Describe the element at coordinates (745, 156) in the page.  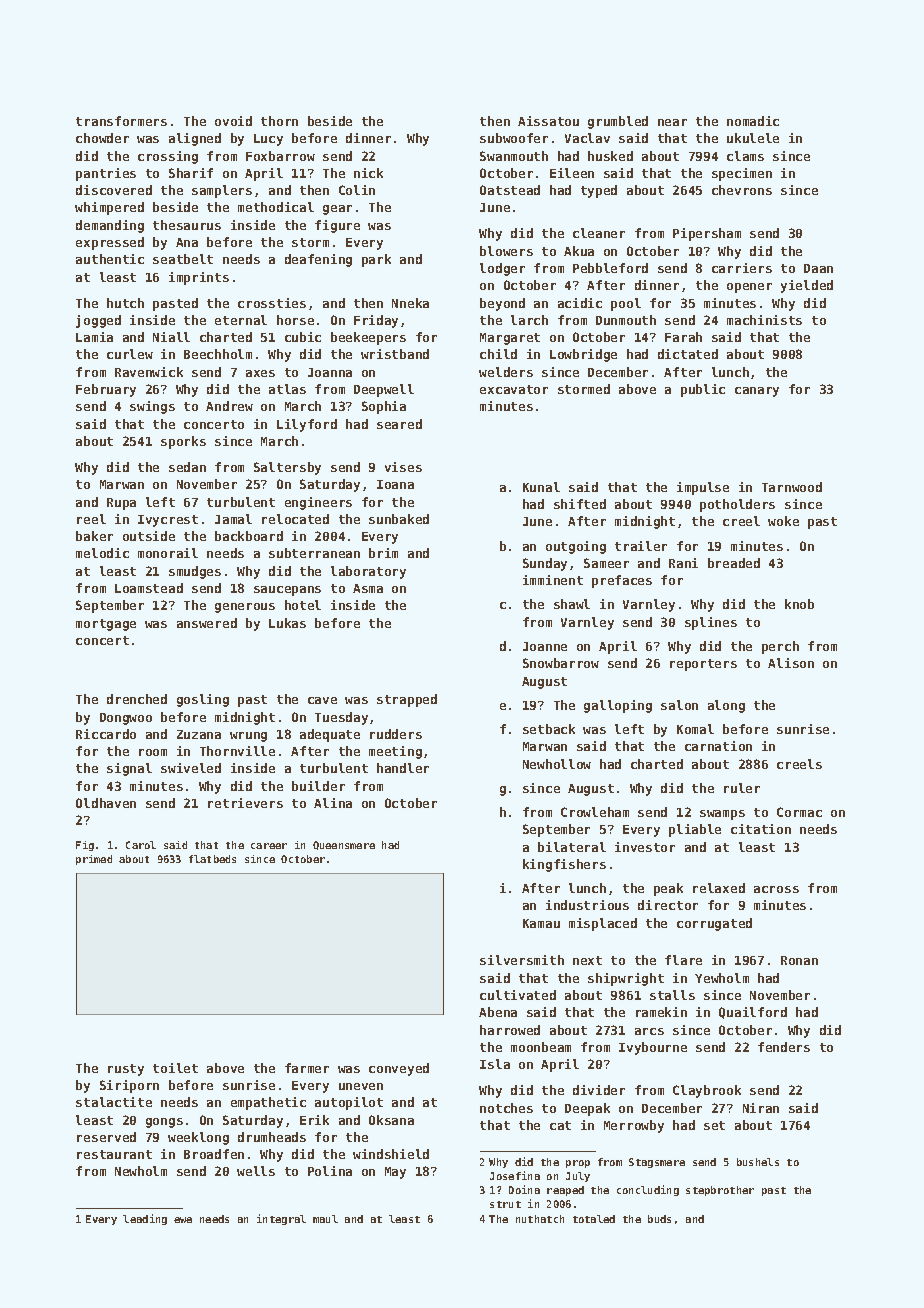
I see `clams` at that location.
